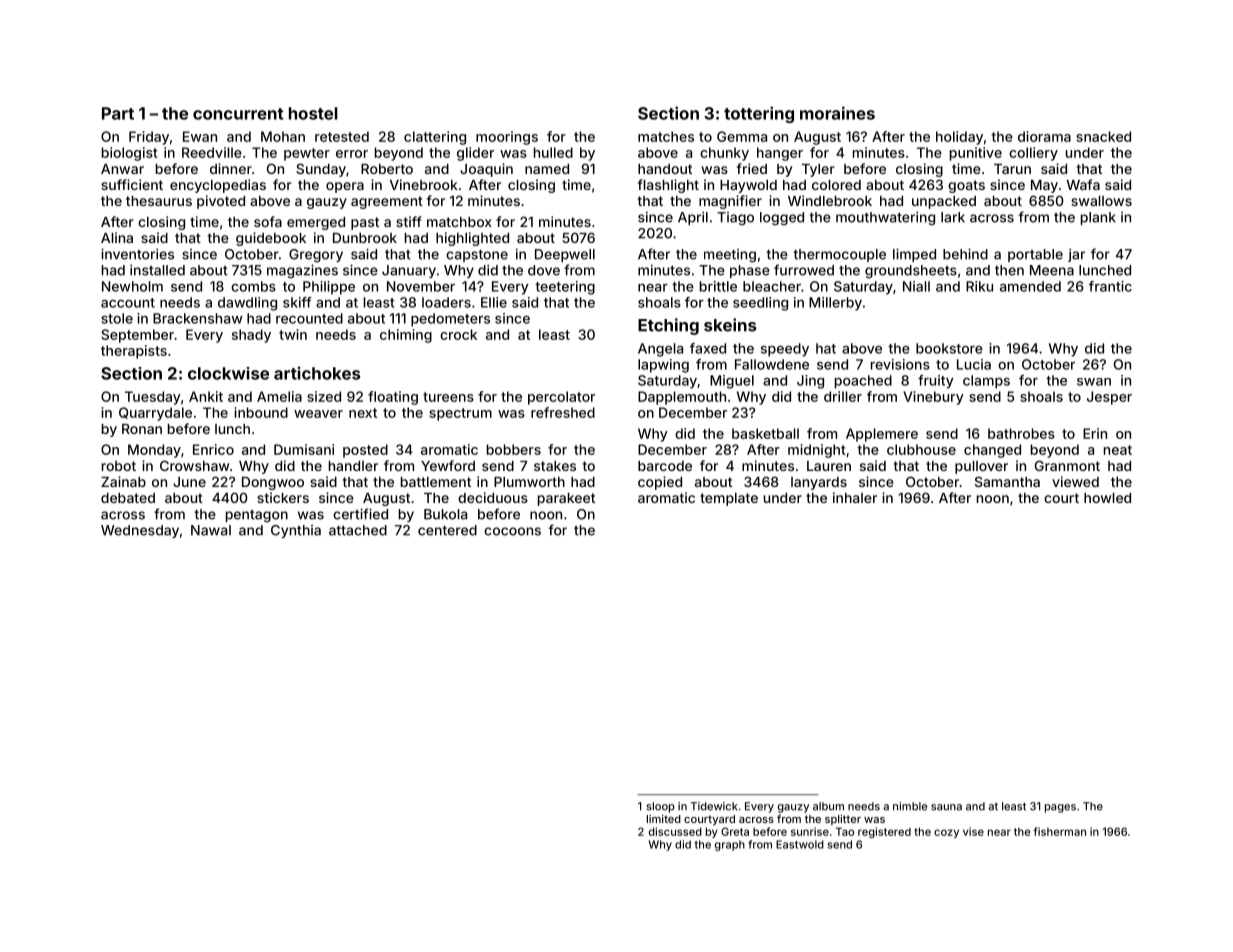 This screenshot has width=1233, height=952. Describe the element at coordinates (1110, 286) in the screenshot. I see `frantic` at that location.
